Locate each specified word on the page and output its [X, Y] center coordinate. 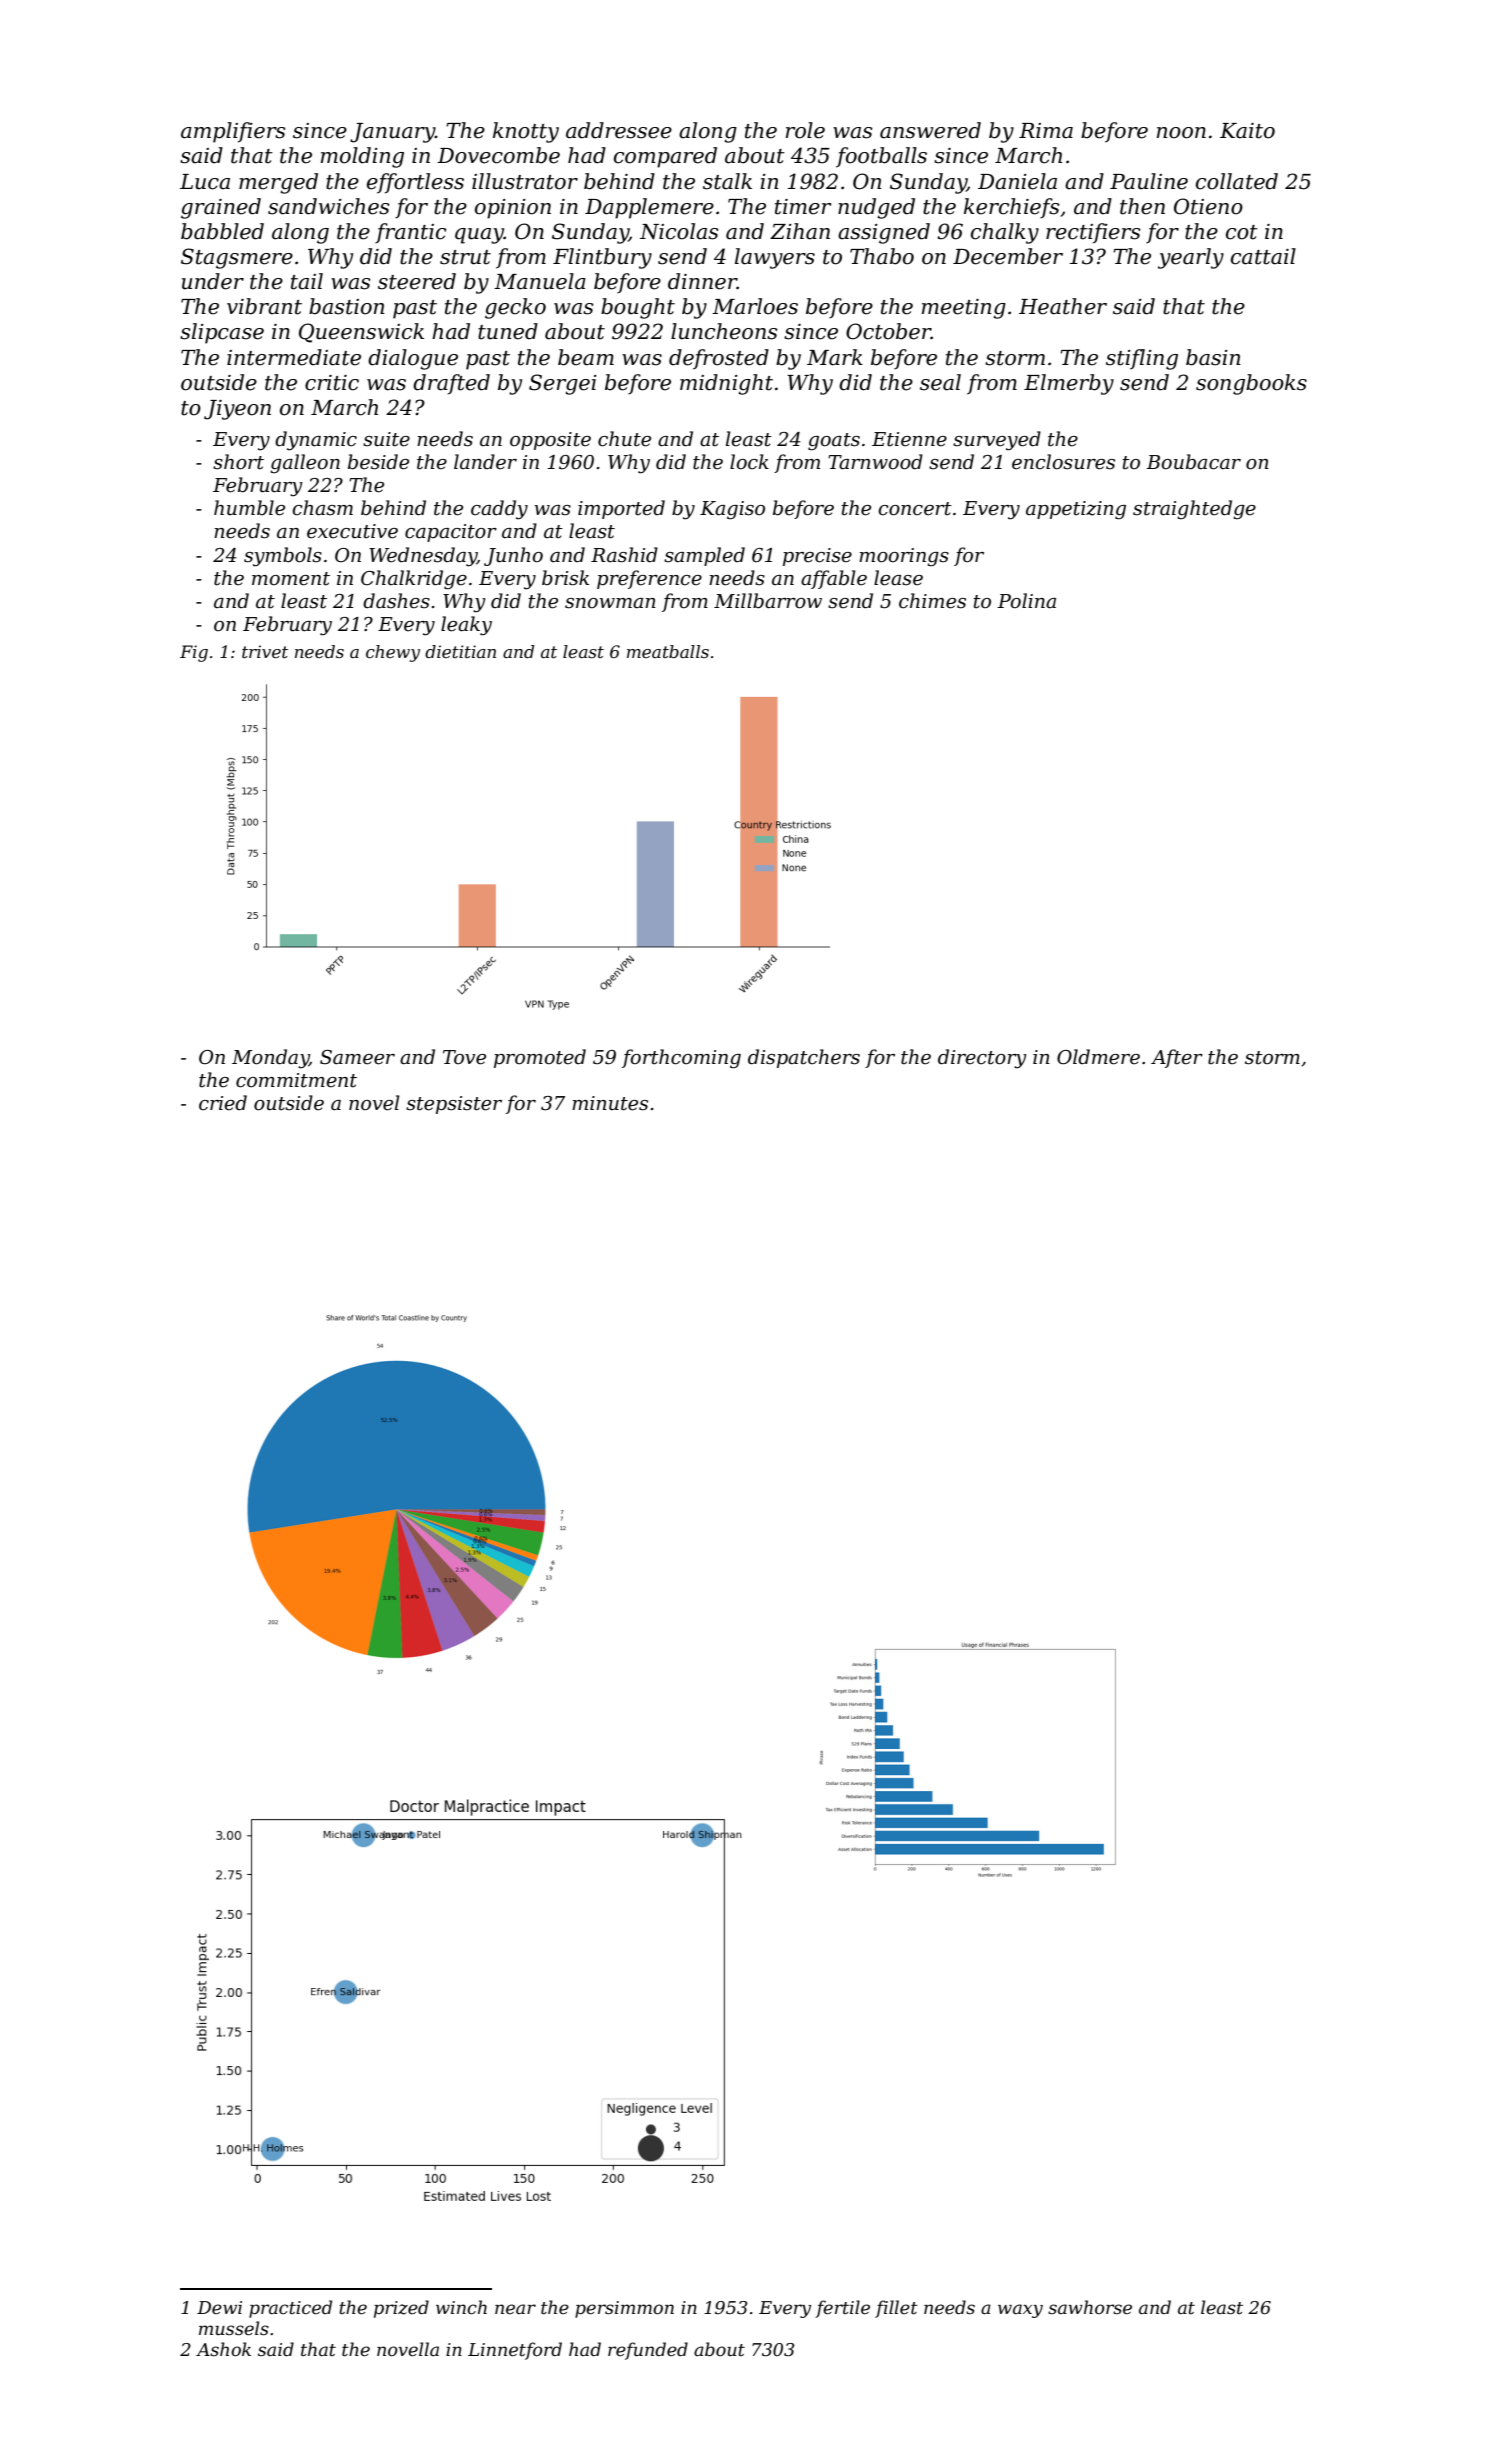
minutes [610, 1103]
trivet [265, 651]
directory [982, 1059]
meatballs [668, 651]
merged [278, 183]
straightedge [1194, 509]
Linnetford [515, 2351]
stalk [727, 181]
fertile [842, 2309]
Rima [1046, 131]
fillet [896, 2309]
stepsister [454, 1105]
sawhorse [1090, 2307]
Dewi [219, 2307]
